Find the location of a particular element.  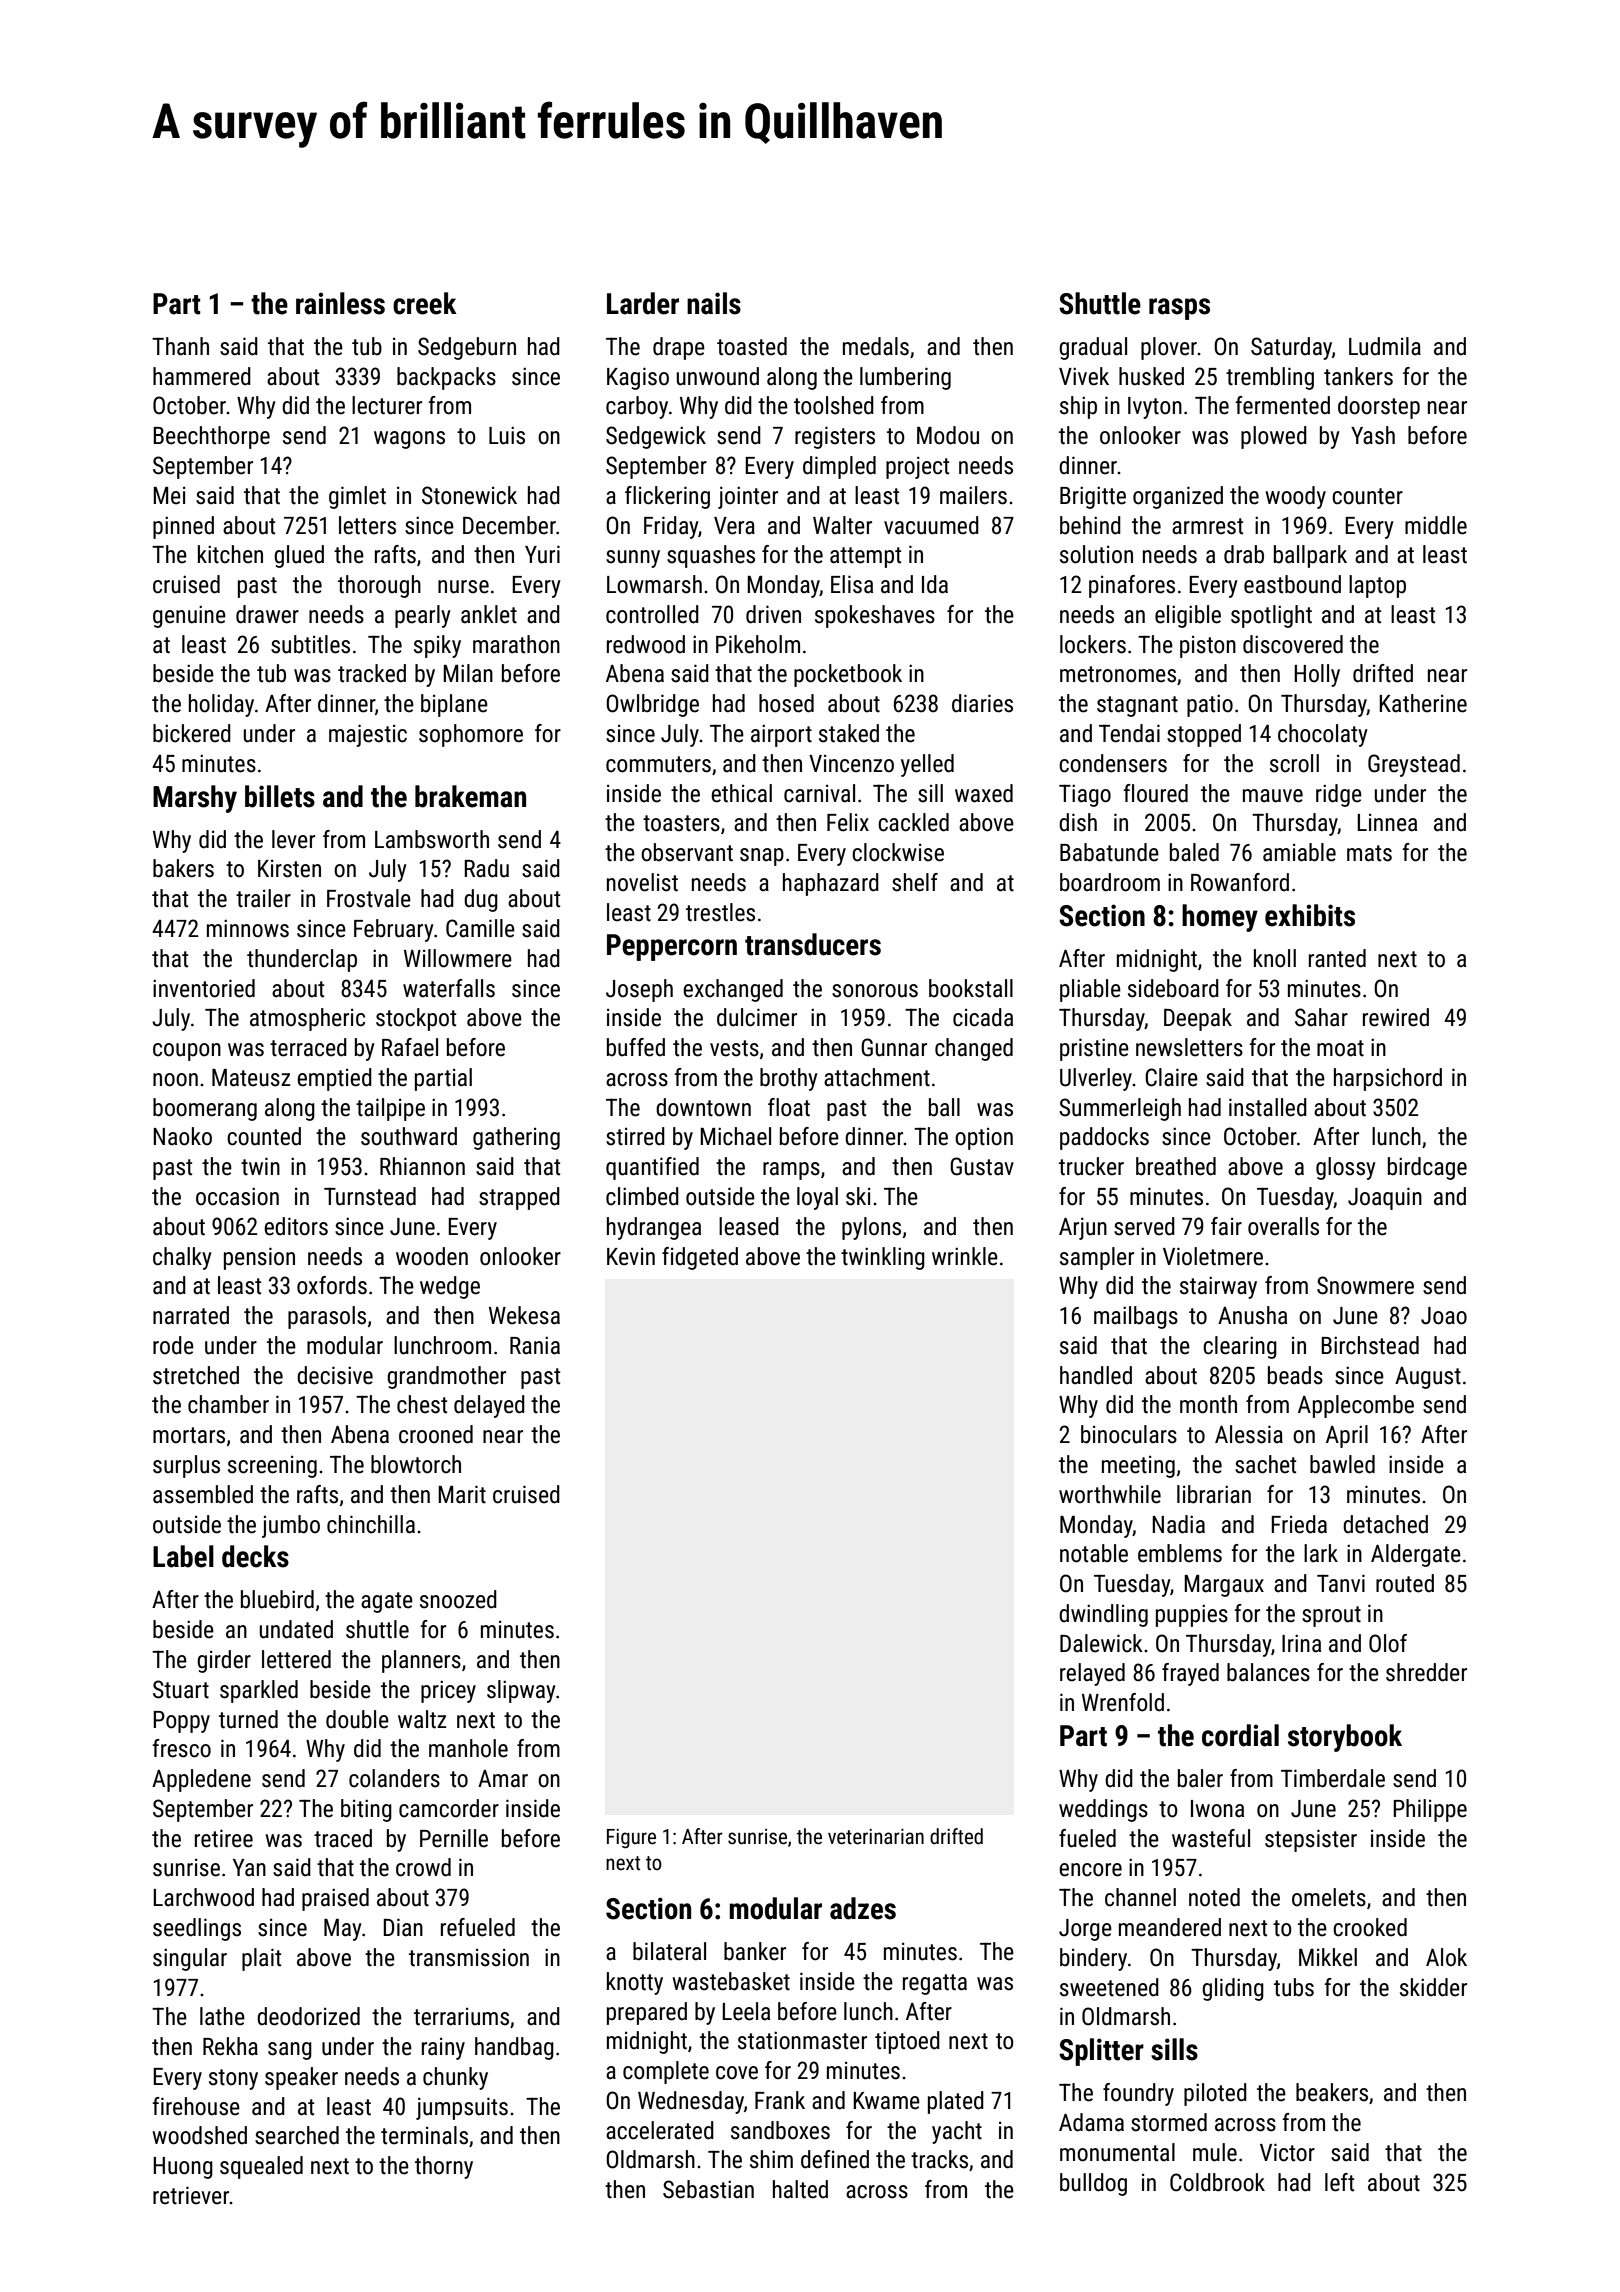

tracked is located at coordinates (372, 673).
